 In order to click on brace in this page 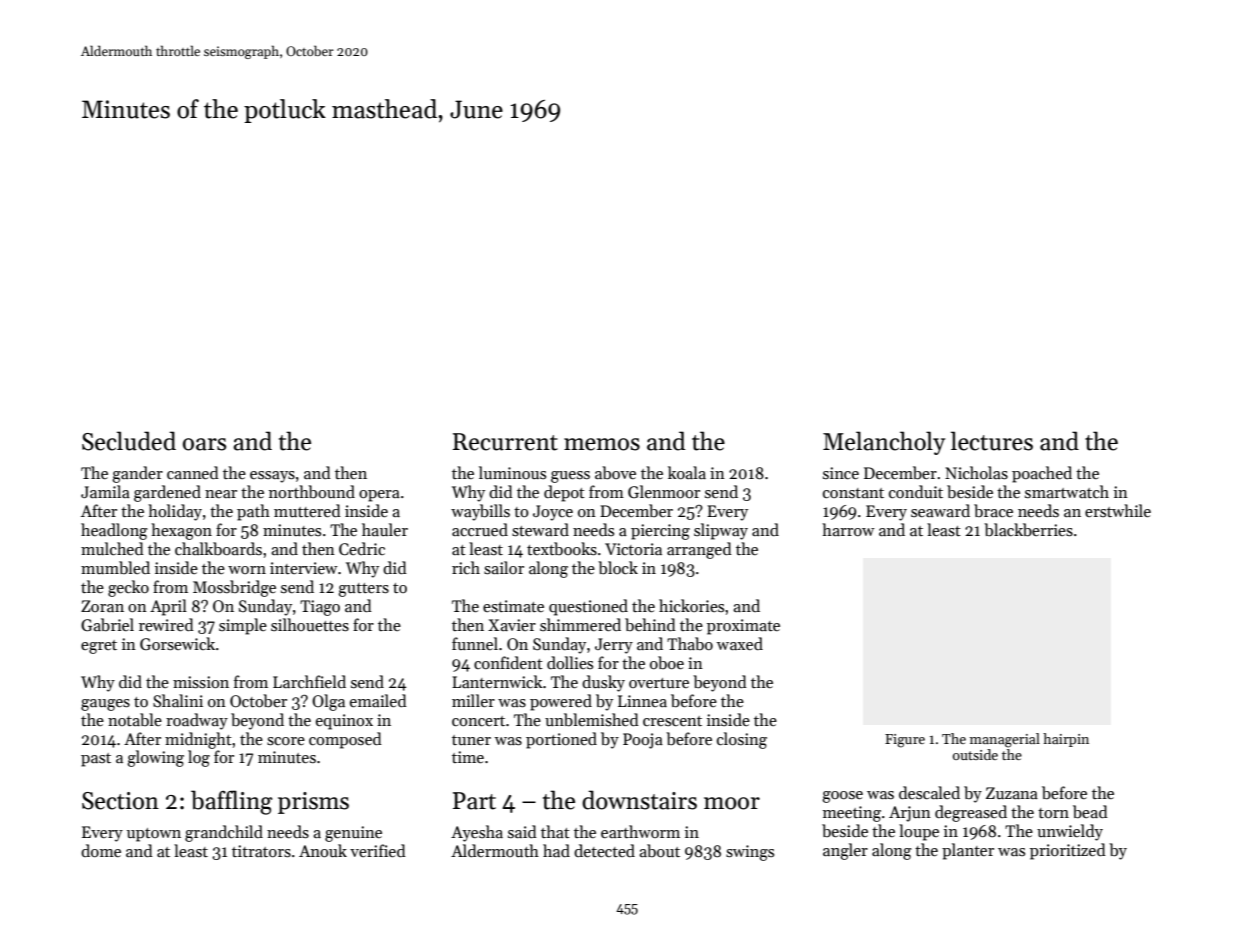, I will do `click(993, 510)`.
